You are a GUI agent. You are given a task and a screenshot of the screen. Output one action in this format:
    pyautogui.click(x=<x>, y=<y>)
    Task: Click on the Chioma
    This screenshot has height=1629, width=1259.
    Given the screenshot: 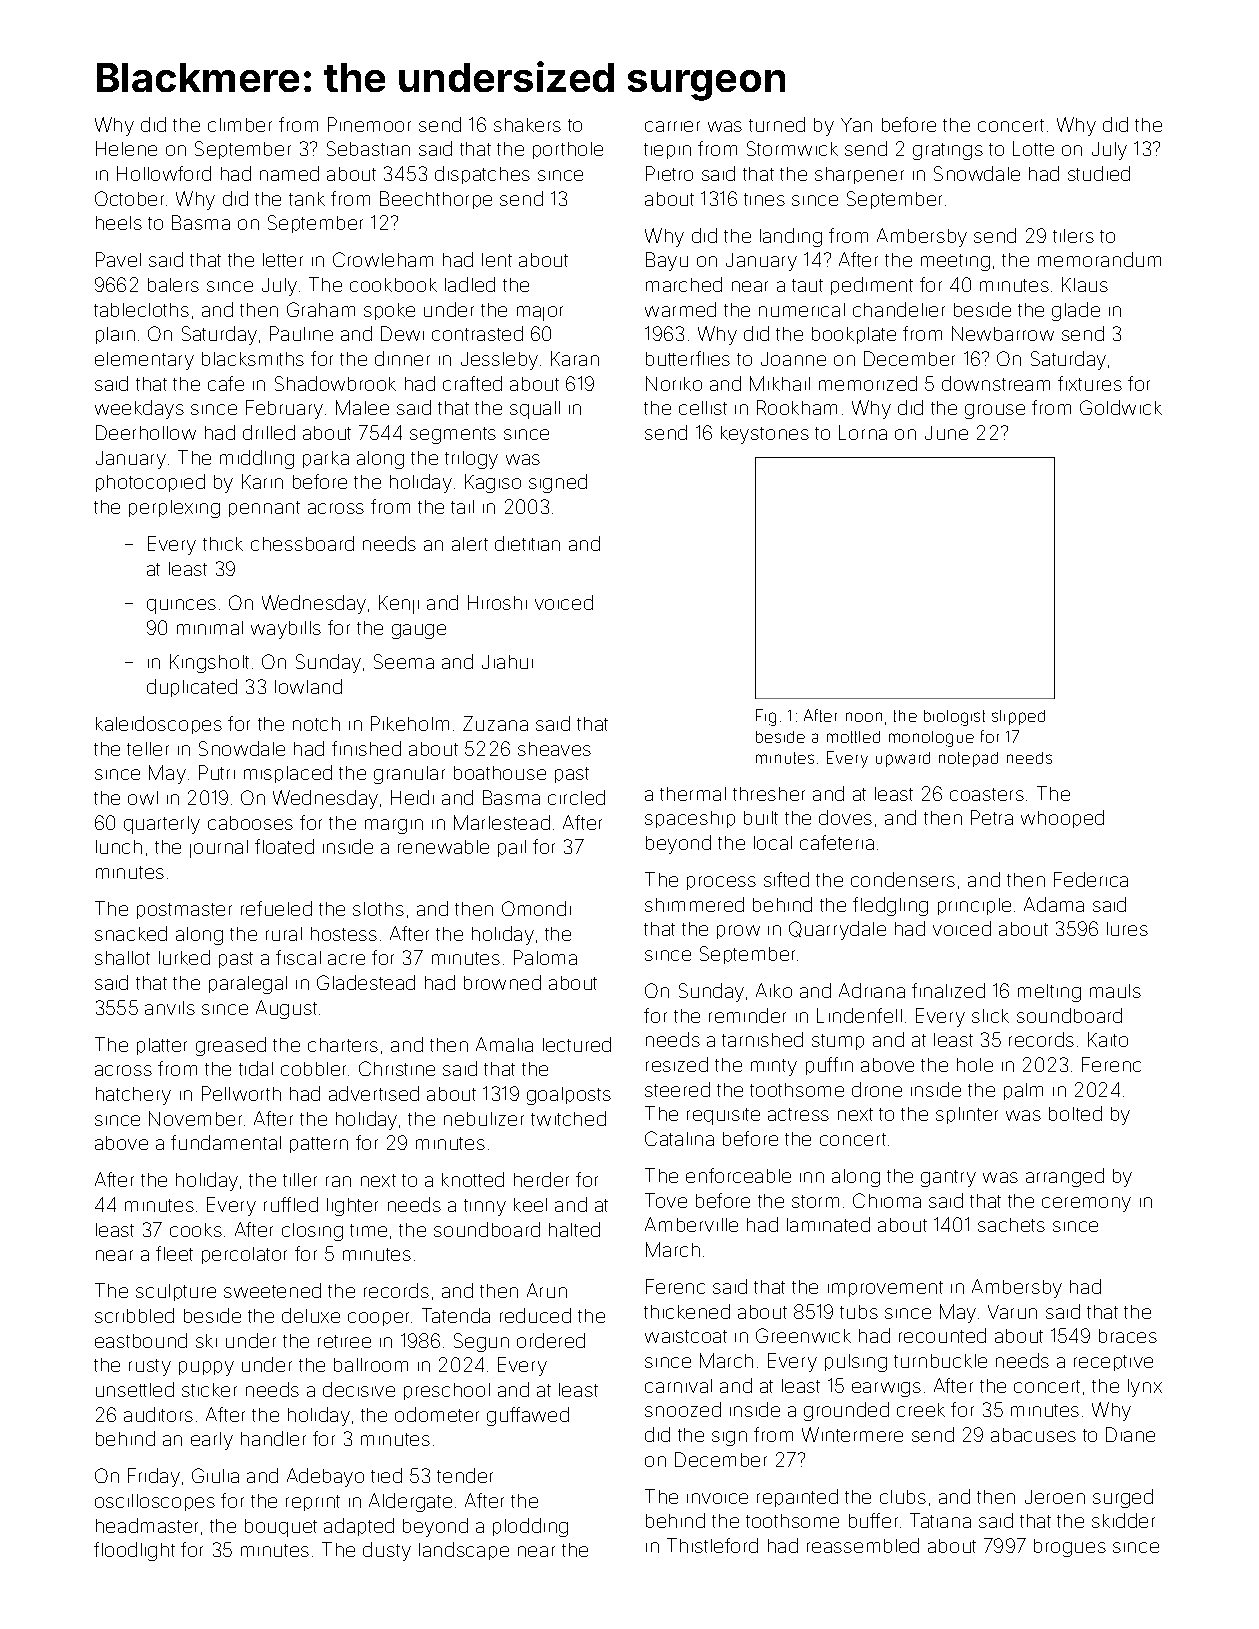 What is the action you would take?
    pyautogui.click(x=887, y=1200)
